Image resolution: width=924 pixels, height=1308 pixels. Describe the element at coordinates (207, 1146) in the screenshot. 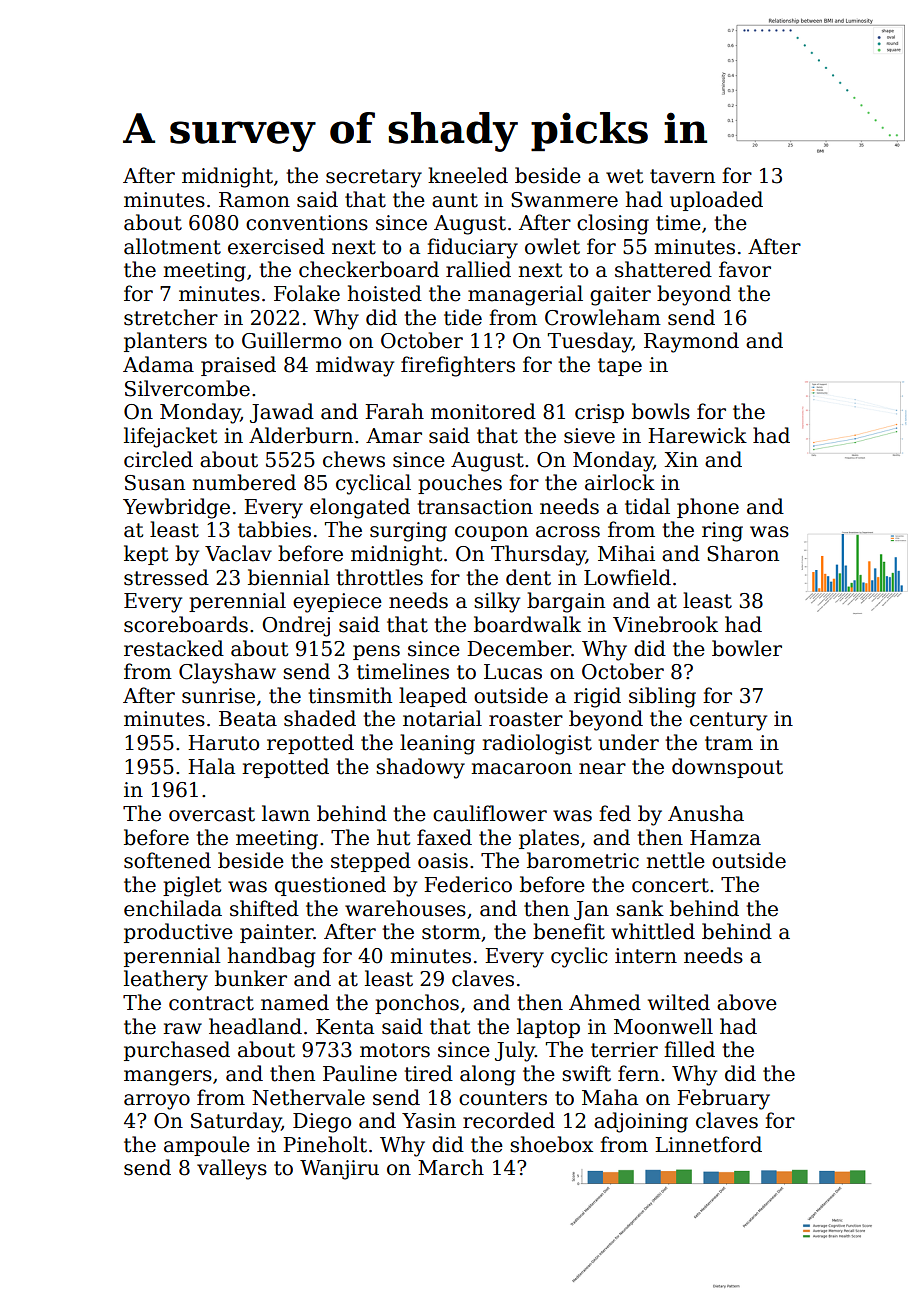

I see `ampoule` at that location.
